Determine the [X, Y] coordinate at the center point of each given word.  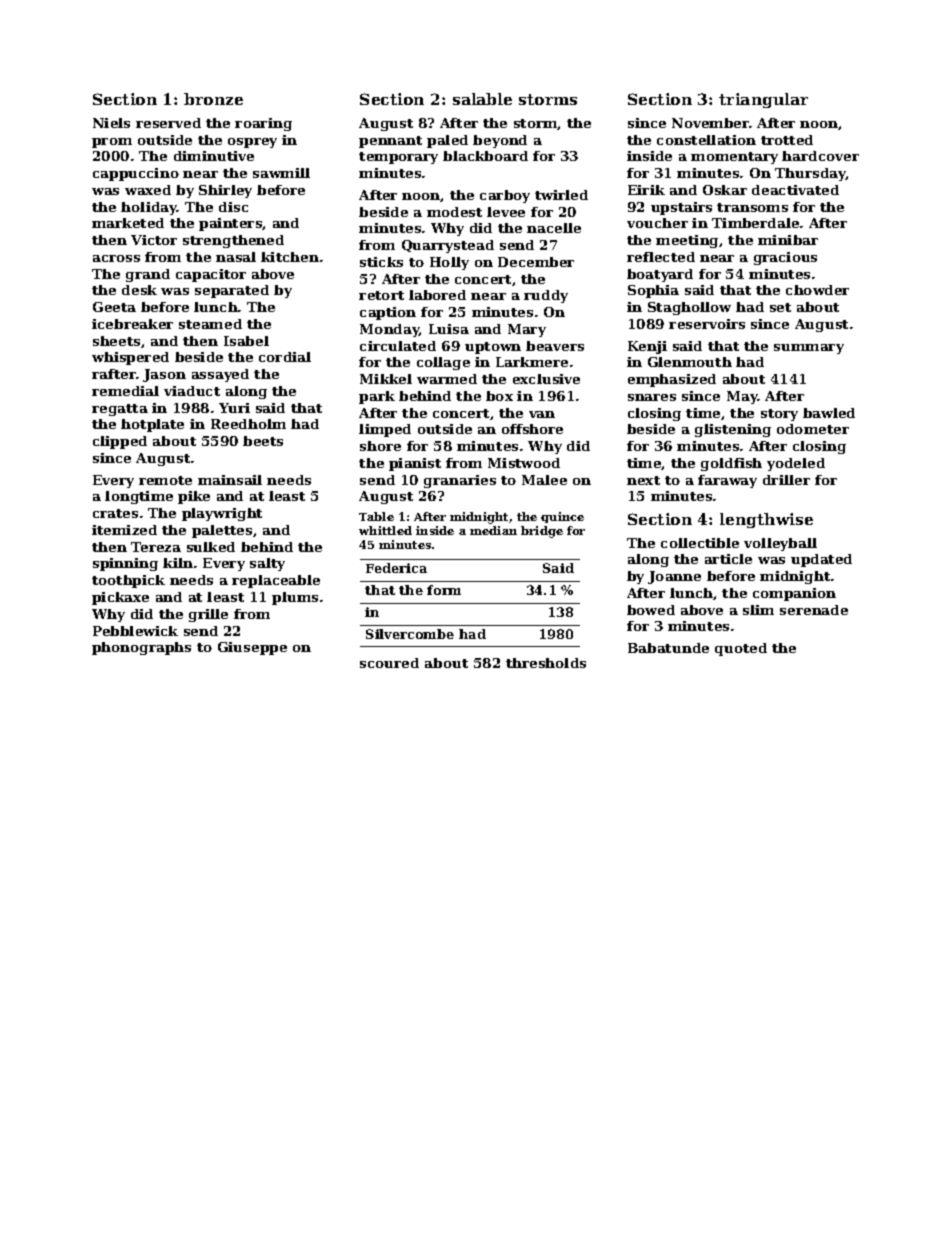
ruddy [546, 296]
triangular [763, 100]
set [780, 307]
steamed [210, 324]
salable [482, 99]
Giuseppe [252, 648]
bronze [213, 99]
